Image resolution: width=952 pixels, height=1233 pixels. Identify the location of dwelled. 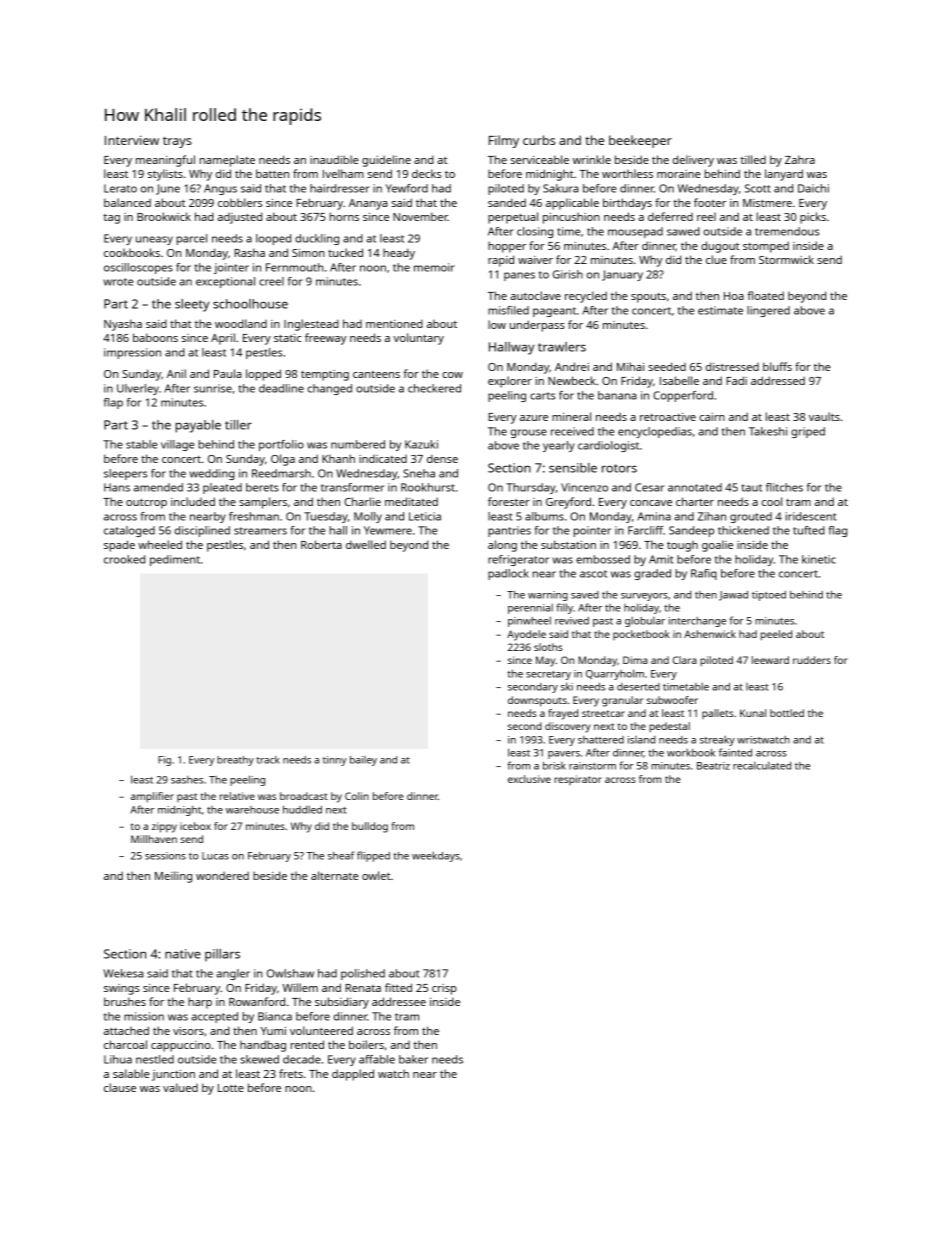
(366, 544).
